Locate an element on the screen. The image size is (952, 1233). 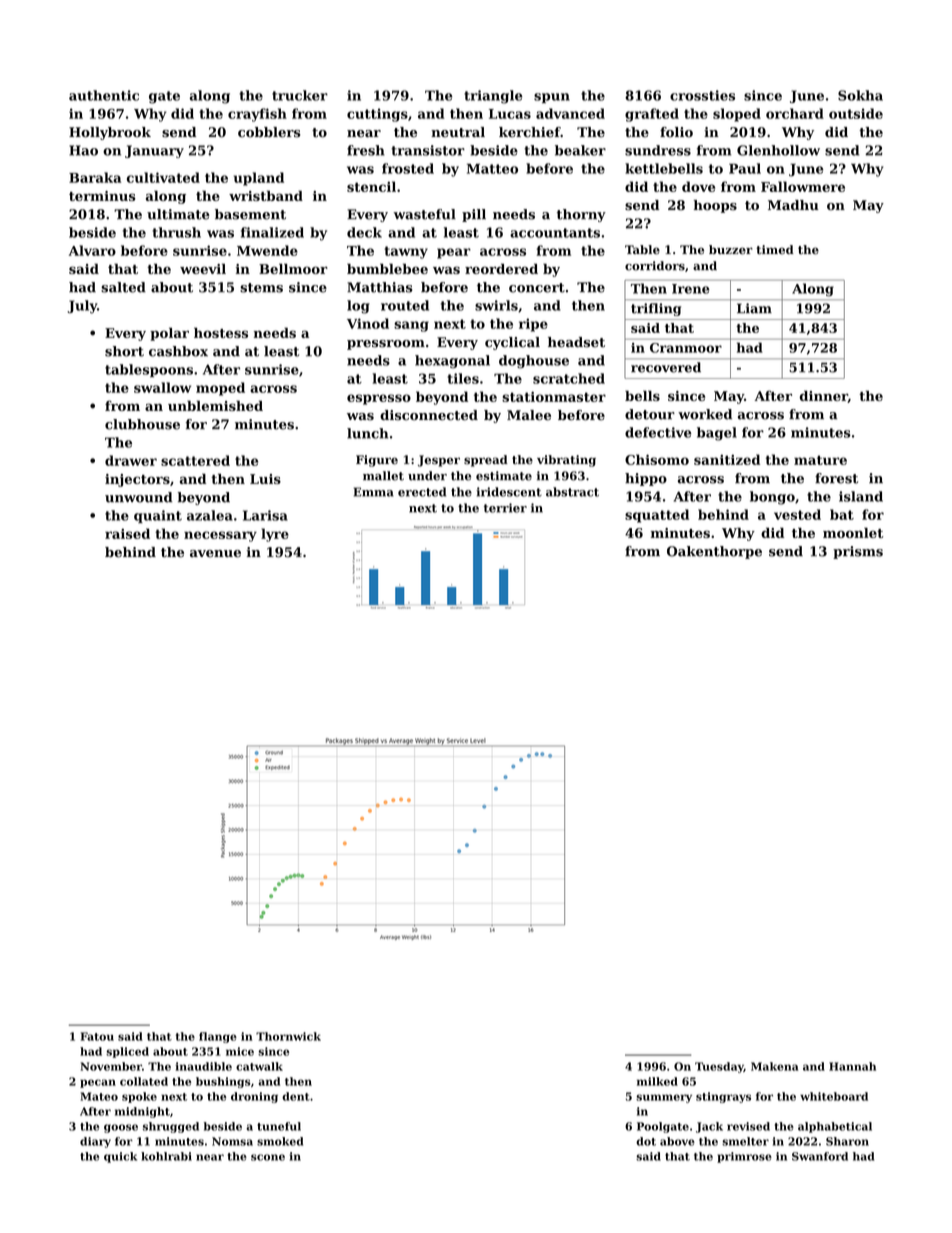
crayfish is located at coordinates (257, 115).
